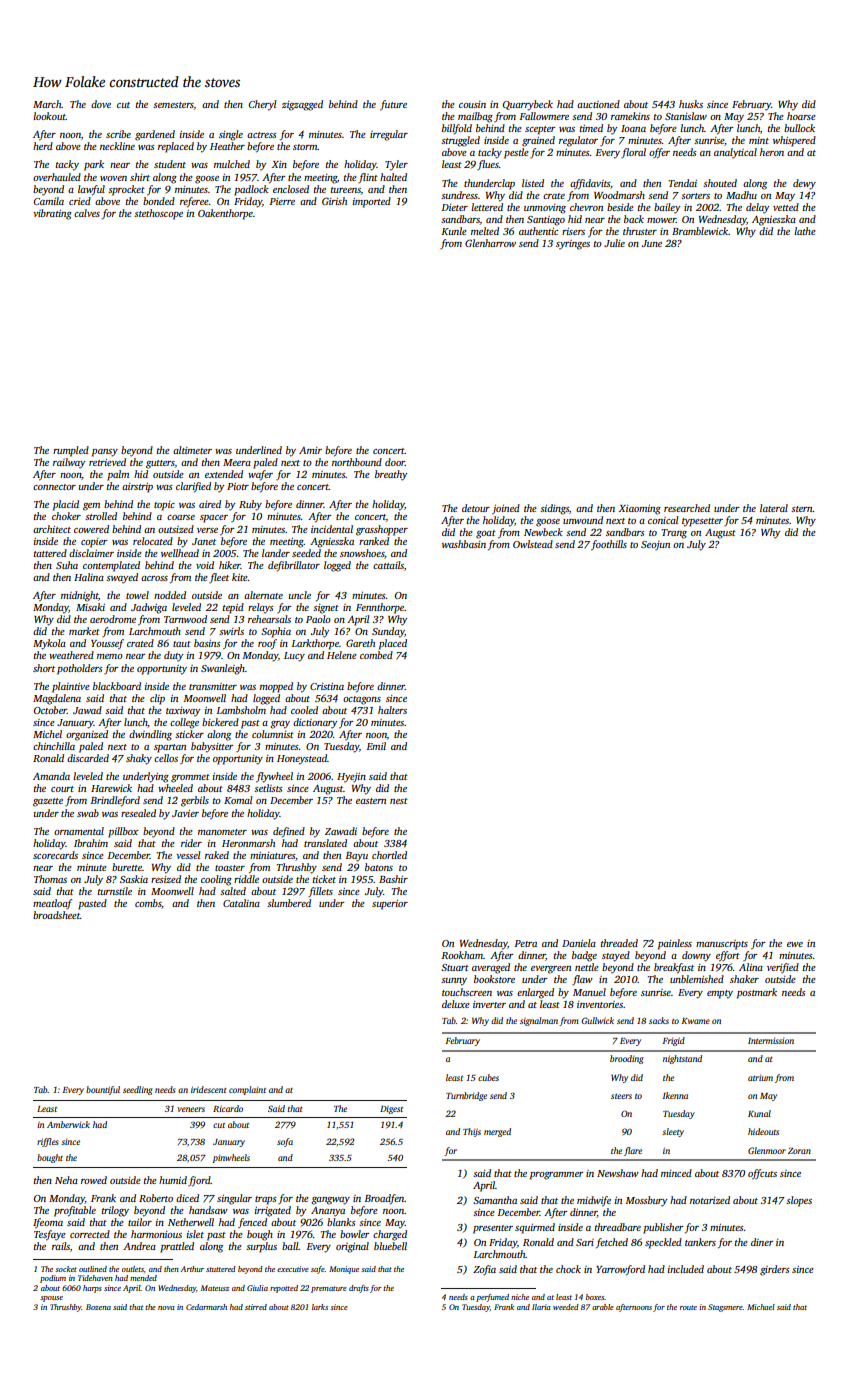 This screenshot has width=849, height=1400. I want to click on typesetter, so click(702, 522).
